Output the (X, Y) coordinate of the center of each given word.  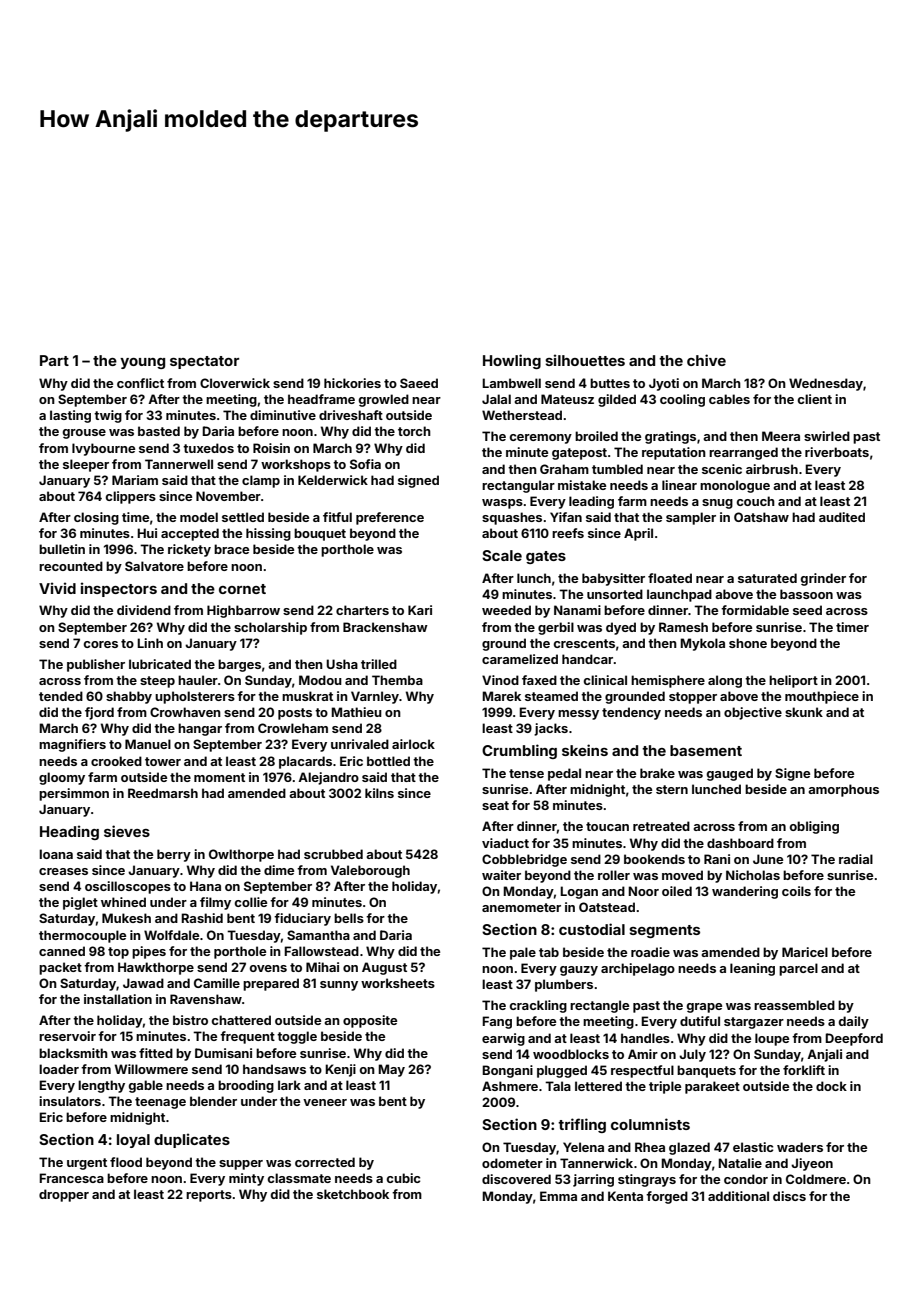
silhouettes (585, 360)
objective (753, 713)
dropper (64, 1195)
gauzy (579, 971)
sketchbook (353, 1194)
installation (118, 999)
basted (159, 431)
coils (796, 891)
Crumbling (519, 751)
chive (706, 360)
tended (61, 696)
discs (789, 1196)
